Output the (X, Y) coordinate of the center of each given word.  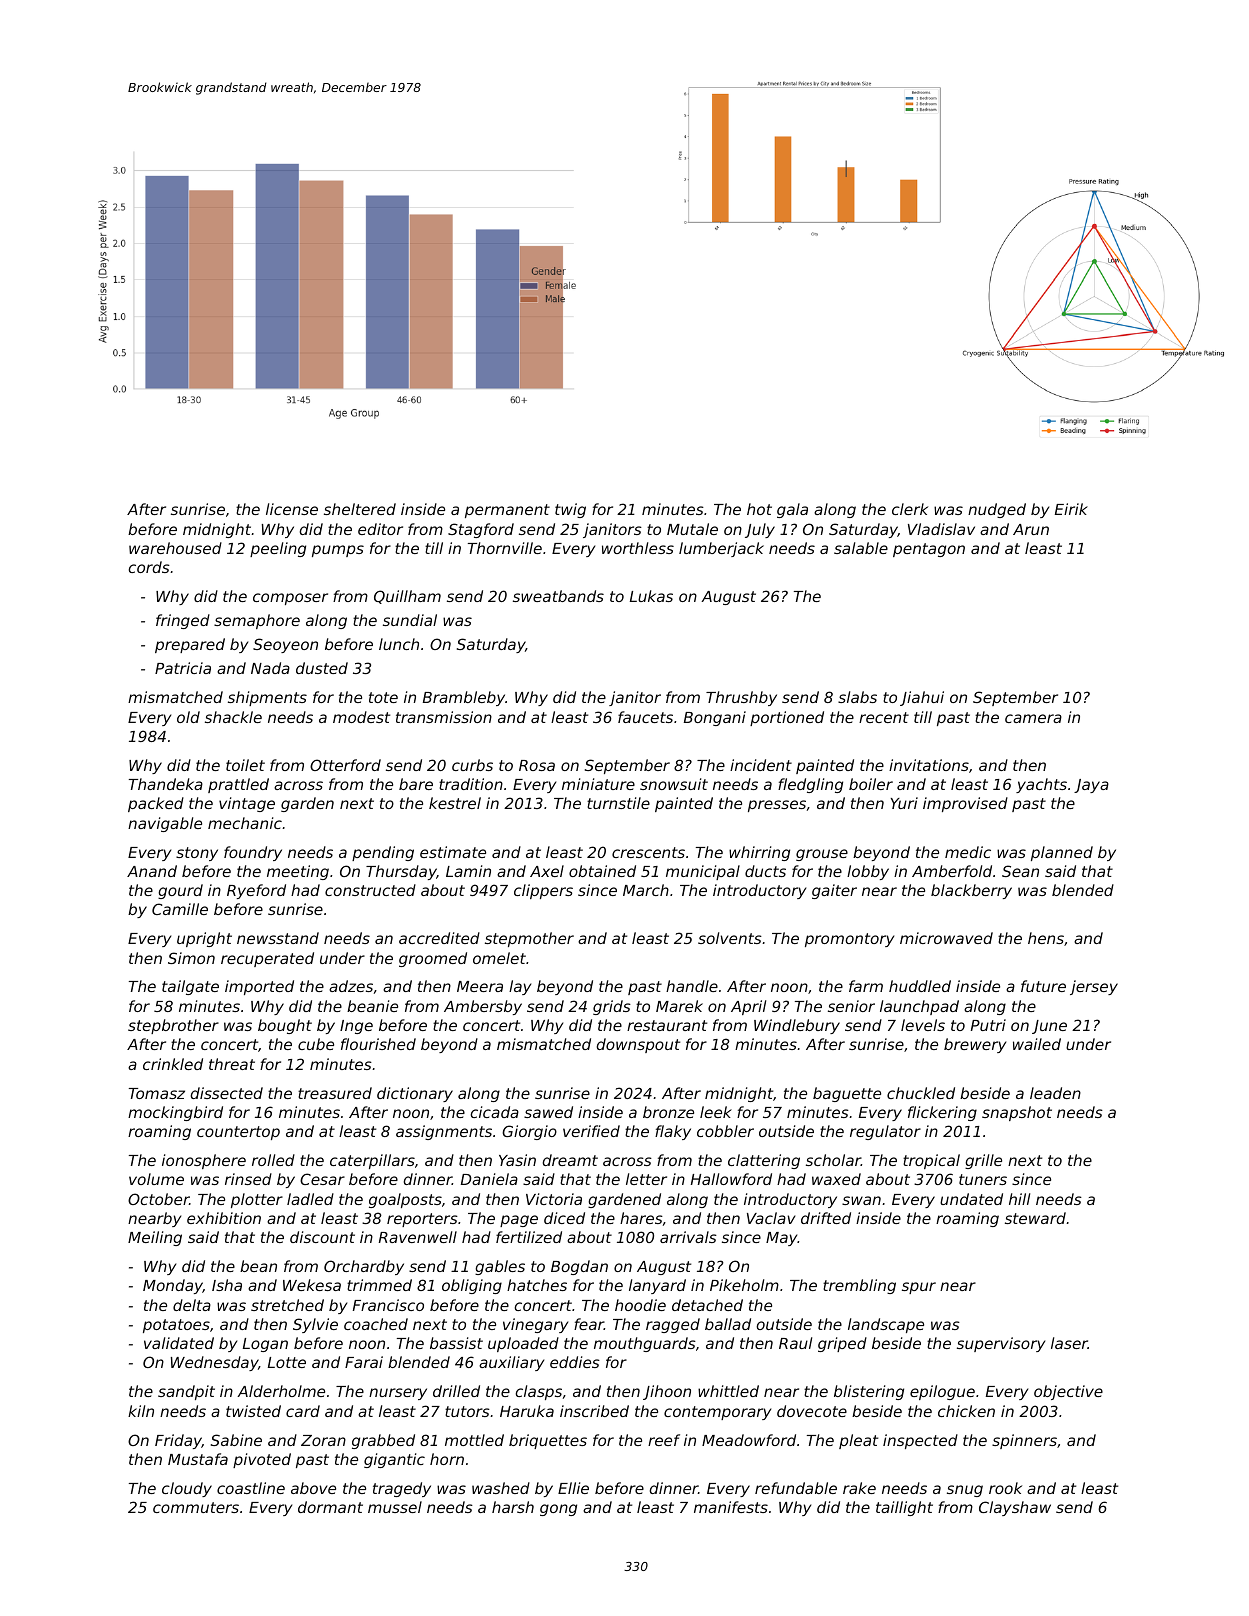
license (292, 509)
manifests (731, 1507)
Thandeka (166, 784)
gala (792, 510)
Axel (547, 871)
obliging (472, 1286)
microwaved (946, 938)
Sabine (236, 1440)
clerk (910, 509)
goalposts (405, 1200)
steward (1035, 1218)
